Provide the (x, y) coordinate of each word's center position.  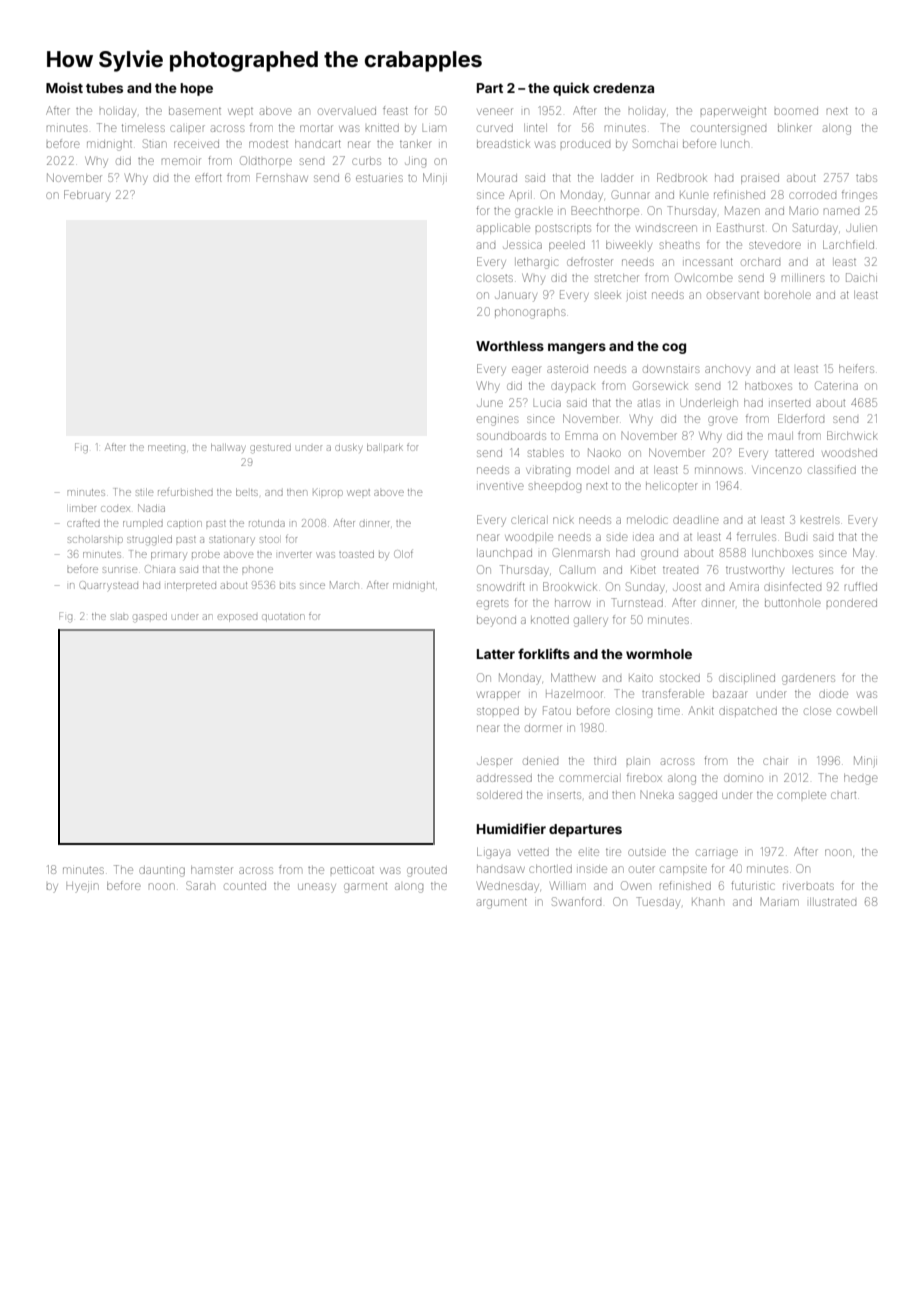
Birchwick (852, 435)
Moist (64, 87)
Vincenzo (777, 470)
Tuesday (658, 903)
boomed (796, 111)
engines (497, 421)
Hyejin (82, 888)
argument (502, 903)
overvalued (347, 111)
